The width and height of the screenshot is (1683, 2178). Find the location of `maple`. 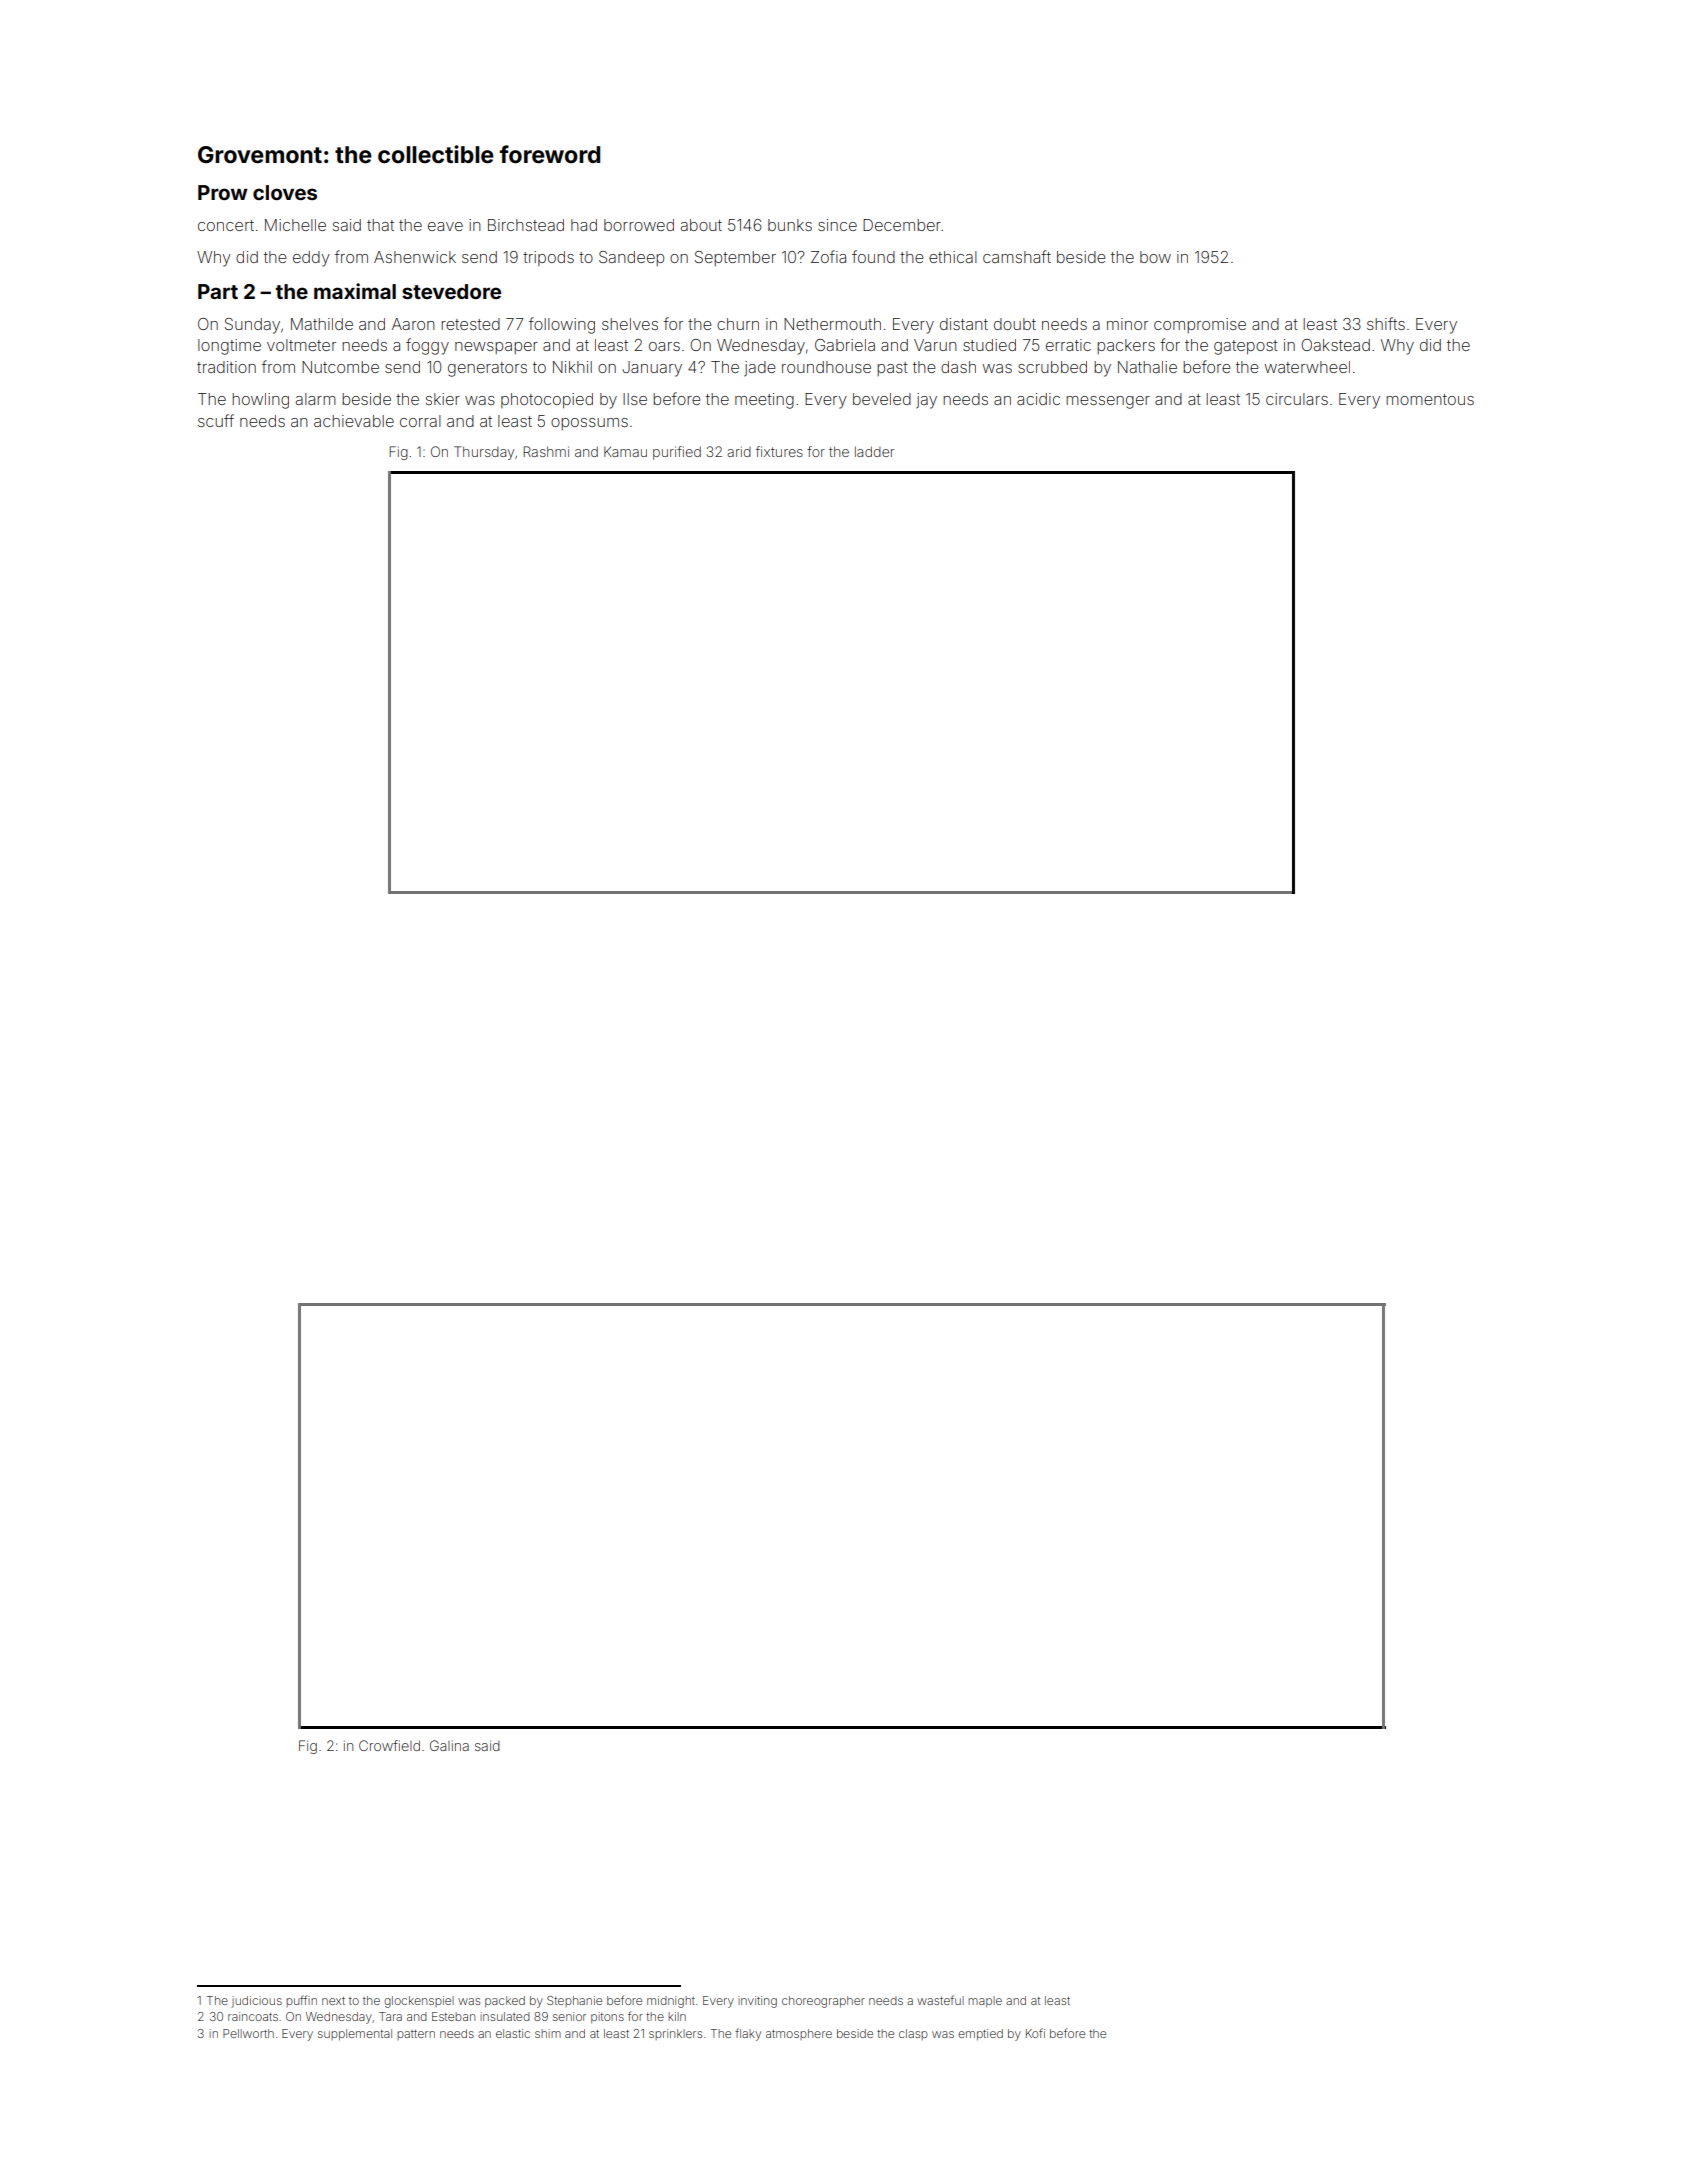

maple is located at coordinates (985, 2001).
